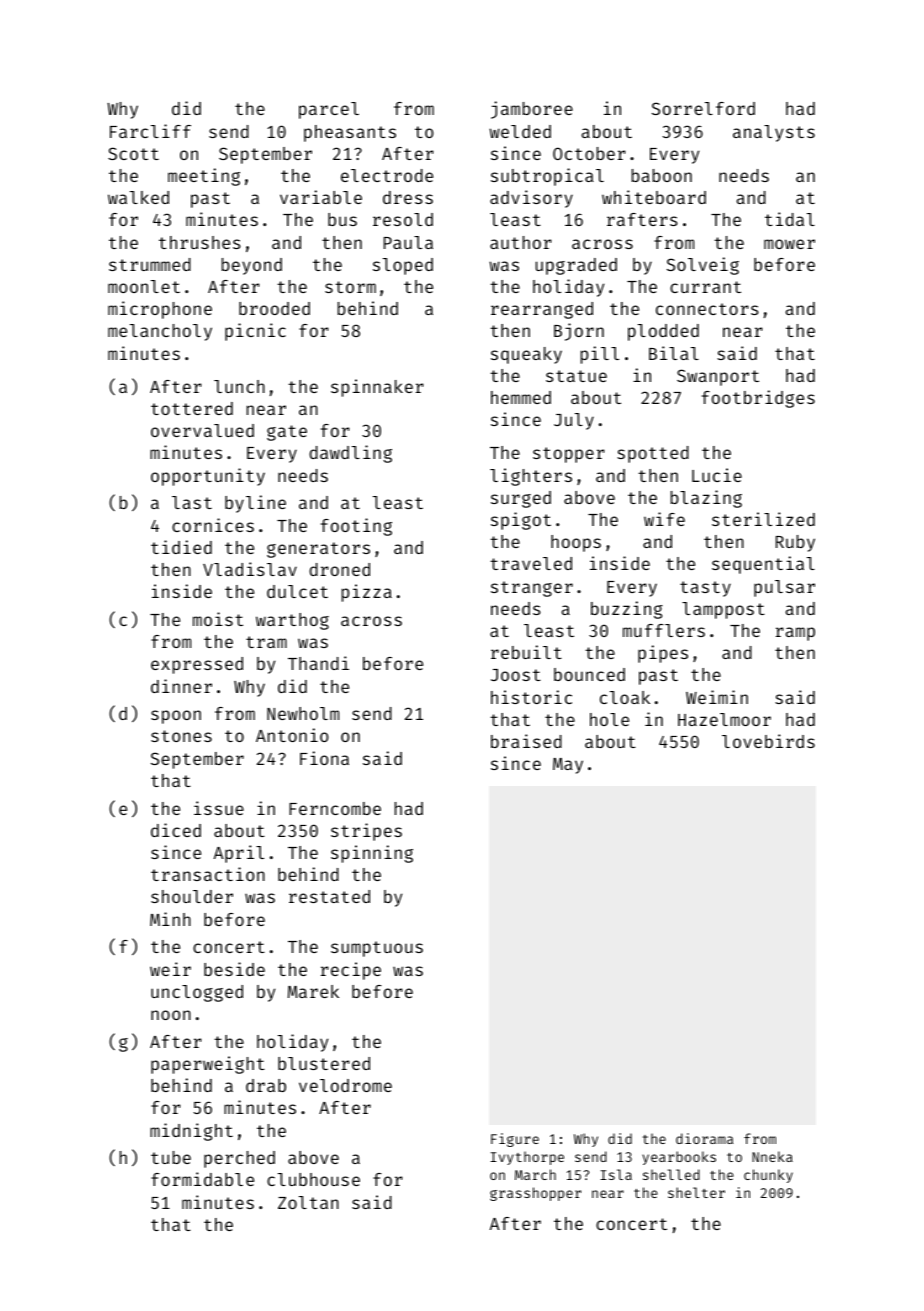 This image has width=924, height=1311. Describe the element at coordinates (181, 547) in the image. I see `tidied` at that location.
